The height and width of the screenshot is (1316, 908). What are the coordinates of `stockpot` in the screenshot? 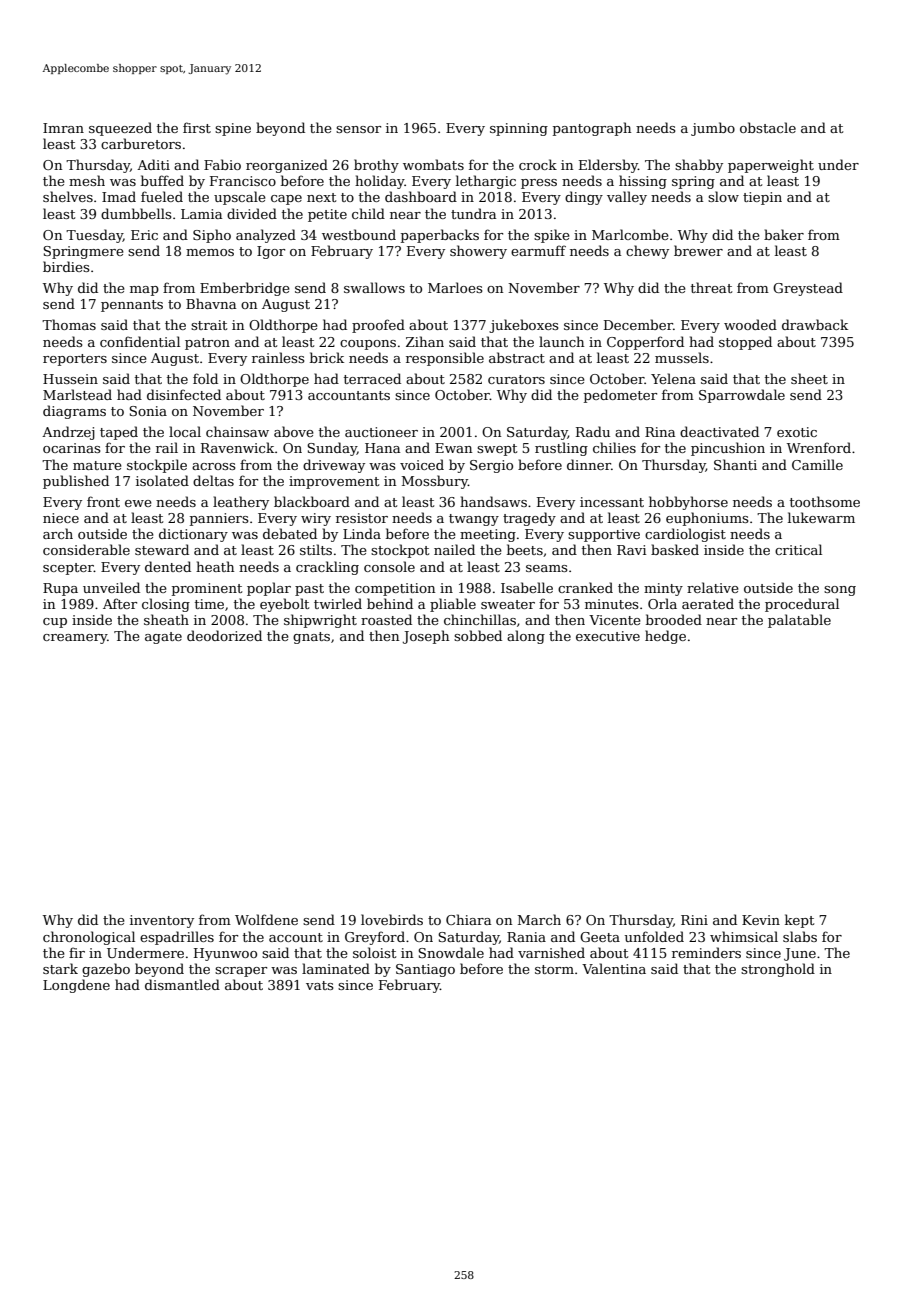 It's located at (400, 551).
